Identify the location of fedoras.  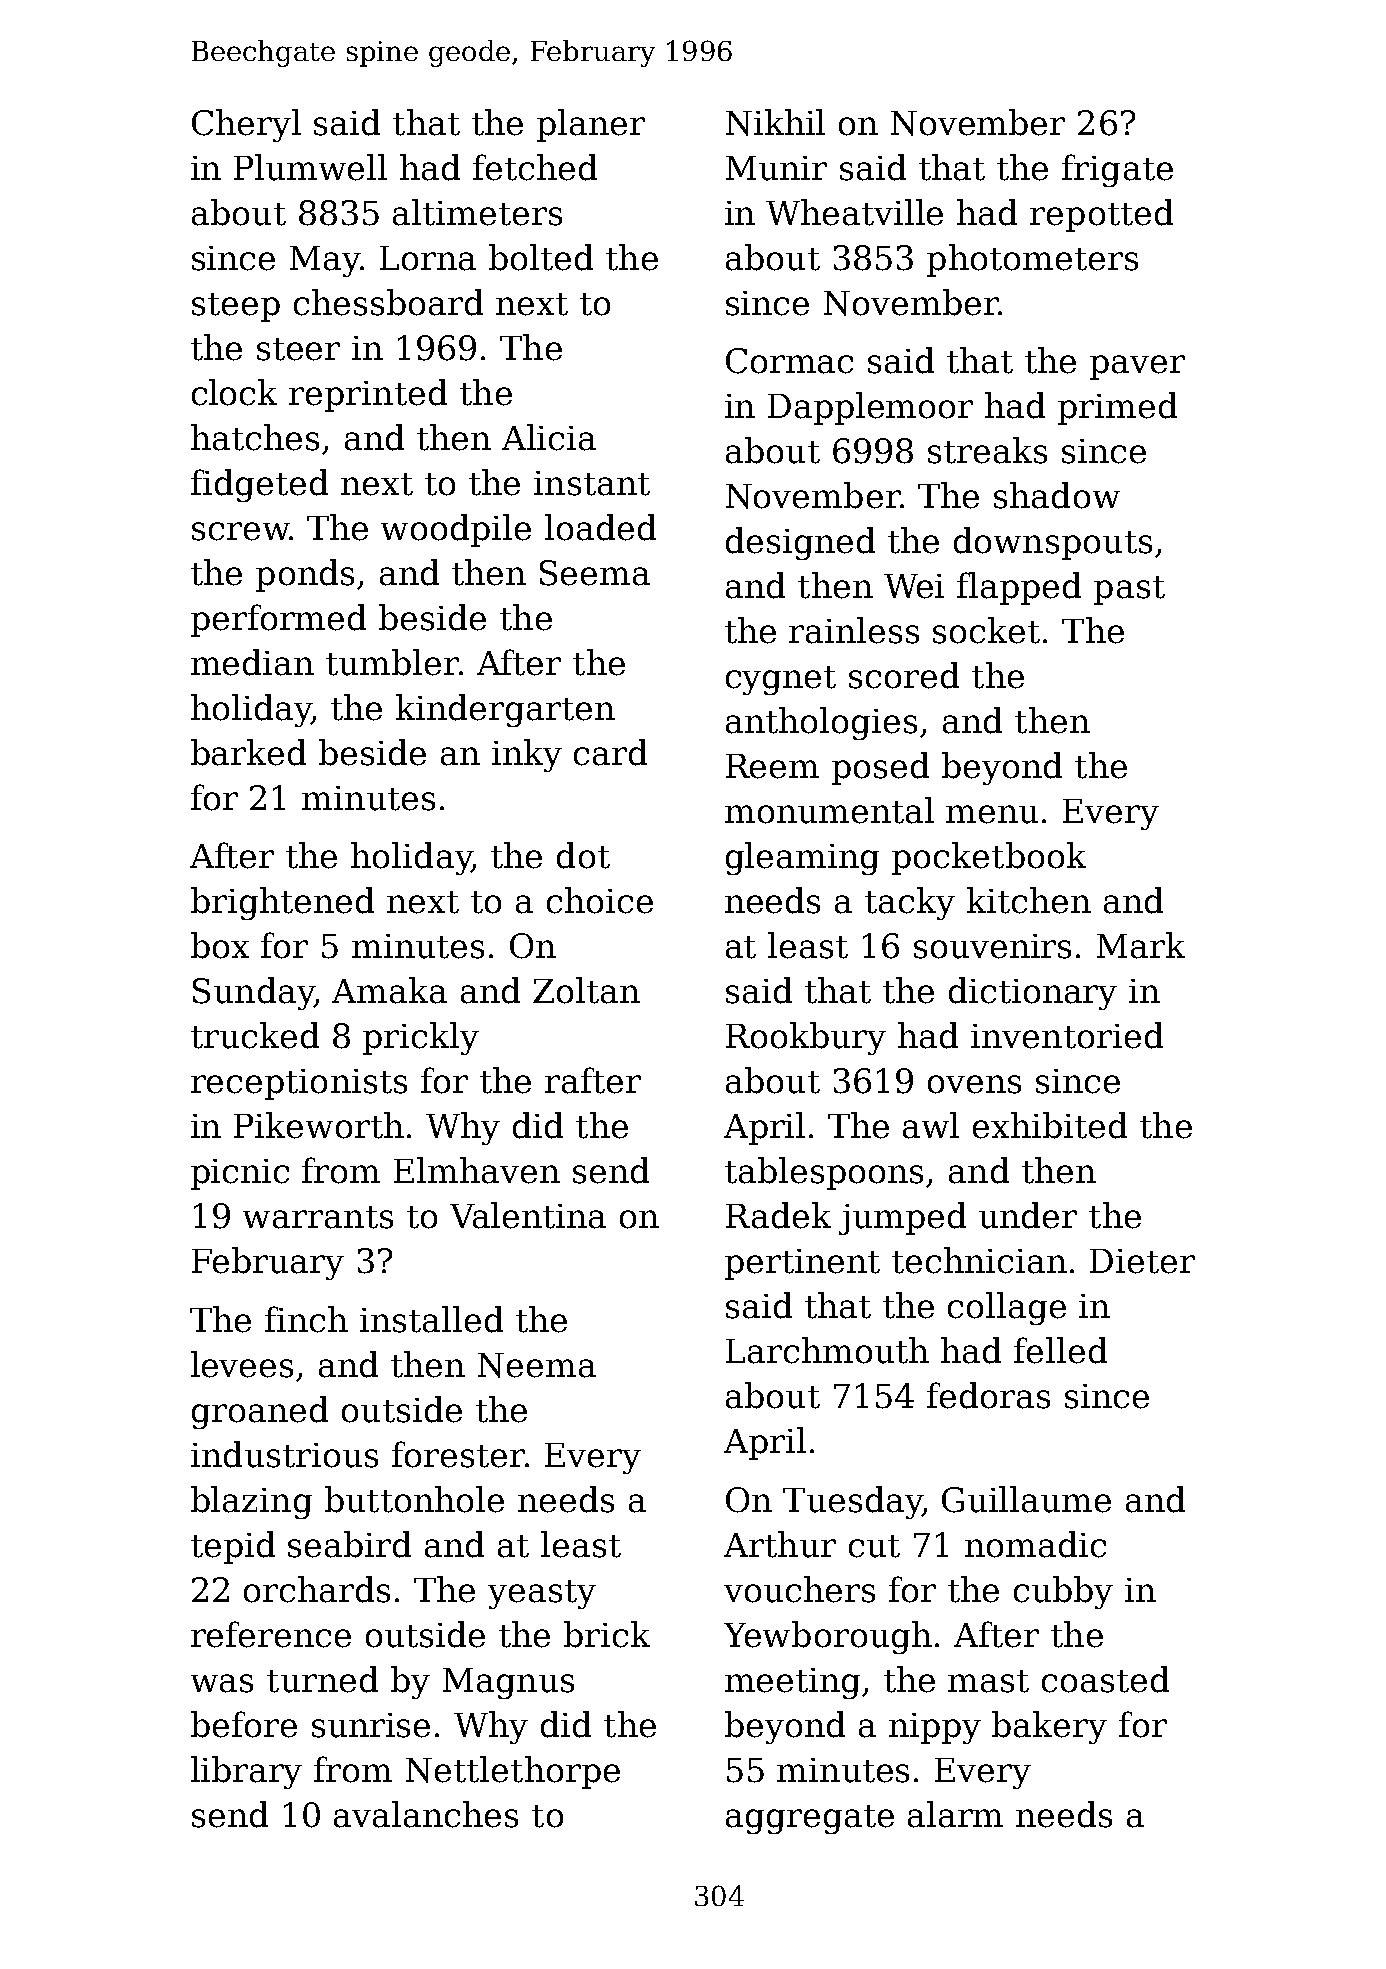
(988, 1395).
